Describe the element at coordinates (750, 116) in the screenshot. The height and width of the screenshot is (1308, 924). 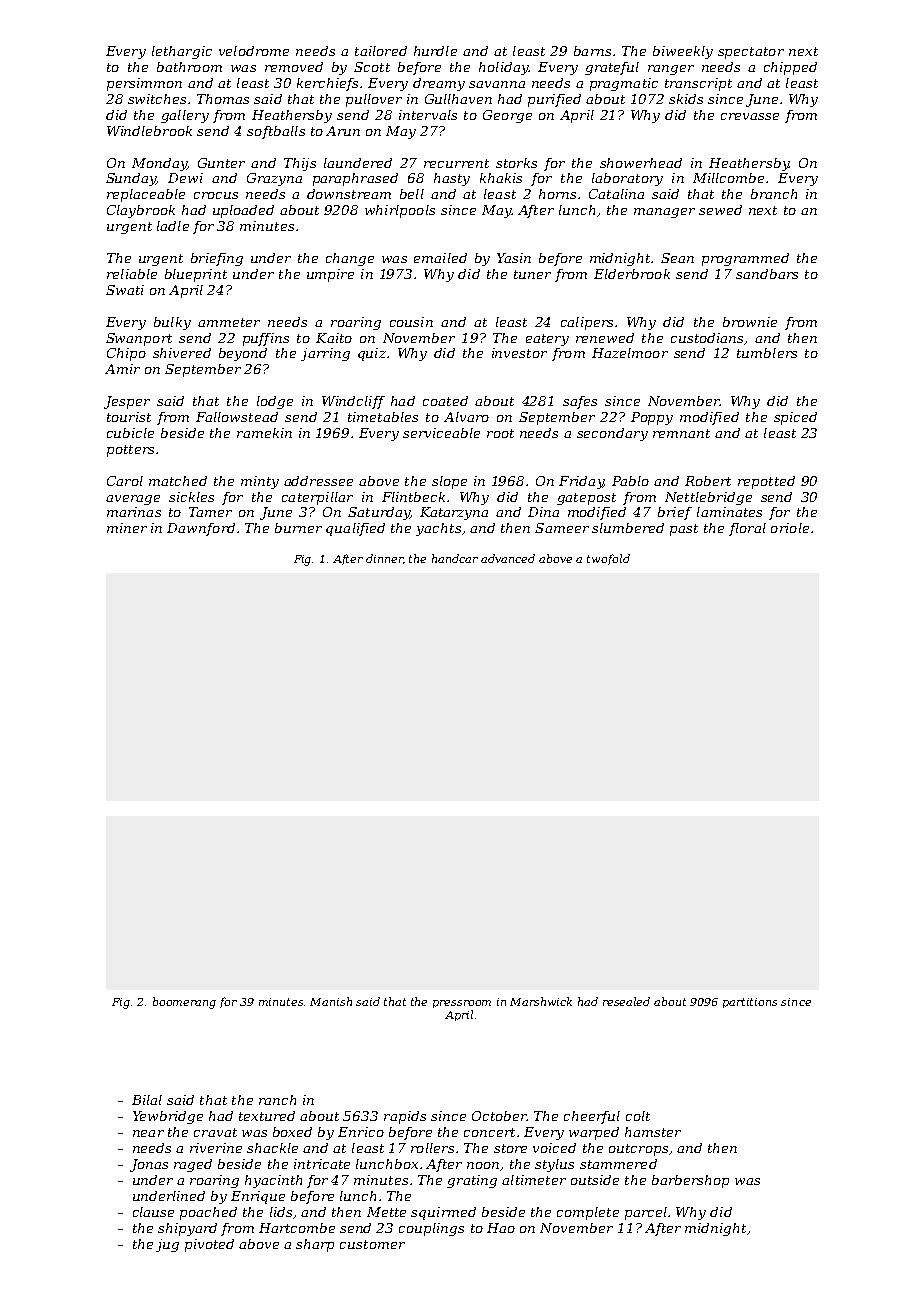
I see `crevasse` at that location.
